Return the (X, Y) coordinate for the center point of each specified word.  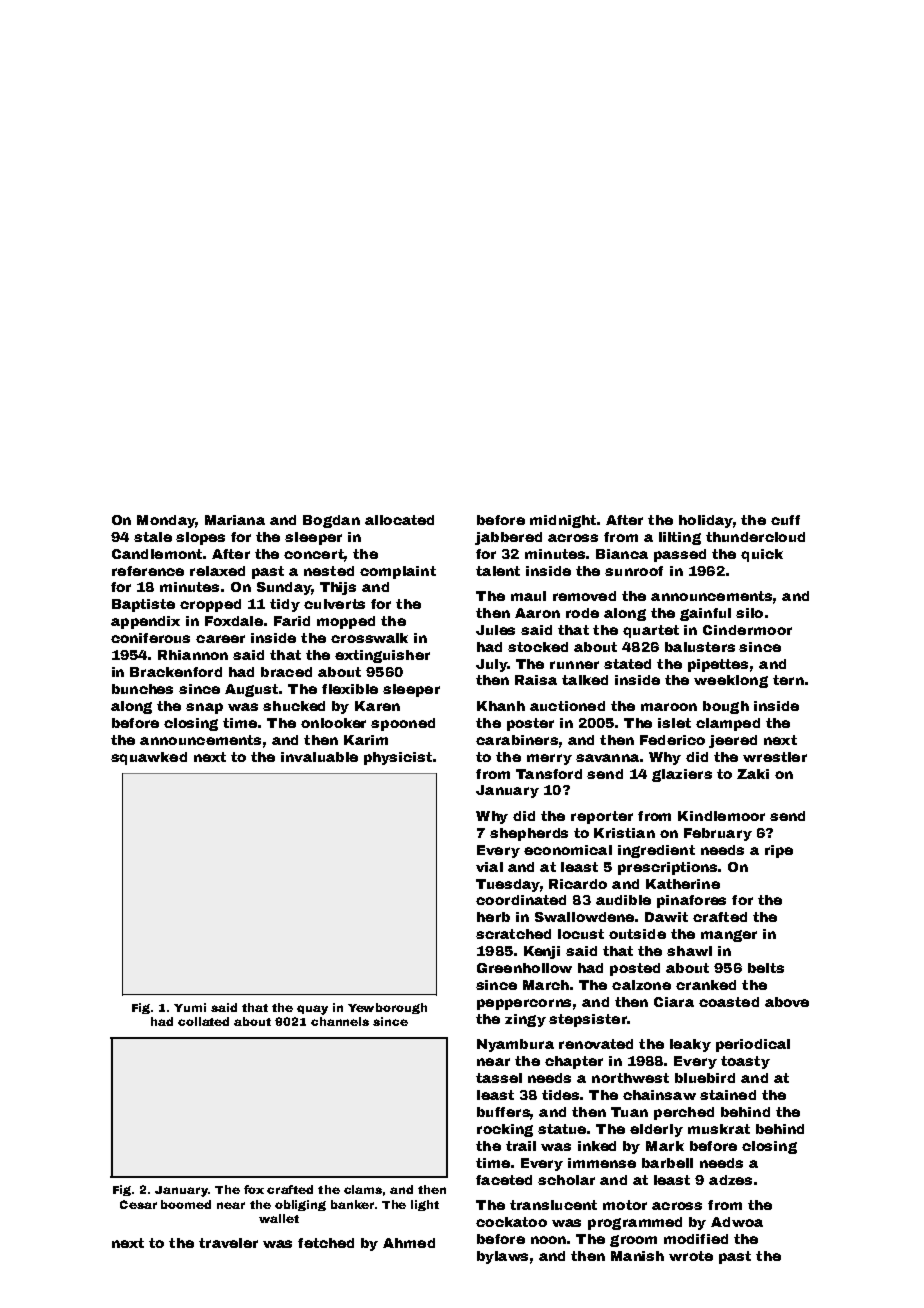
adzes (730, 1180)
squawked (149, 758)
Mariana (235, 520)
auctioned (567, 706)
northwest (630, 1078)
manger (729, 936)
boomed (186, 1204)
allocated (399, 520)
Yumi (190, 1007)
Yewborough (387, 1008)
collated (203, 1021)
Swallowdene (584, 917)
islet (674, 723)
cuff (785, 520)
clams (363, 1189)
